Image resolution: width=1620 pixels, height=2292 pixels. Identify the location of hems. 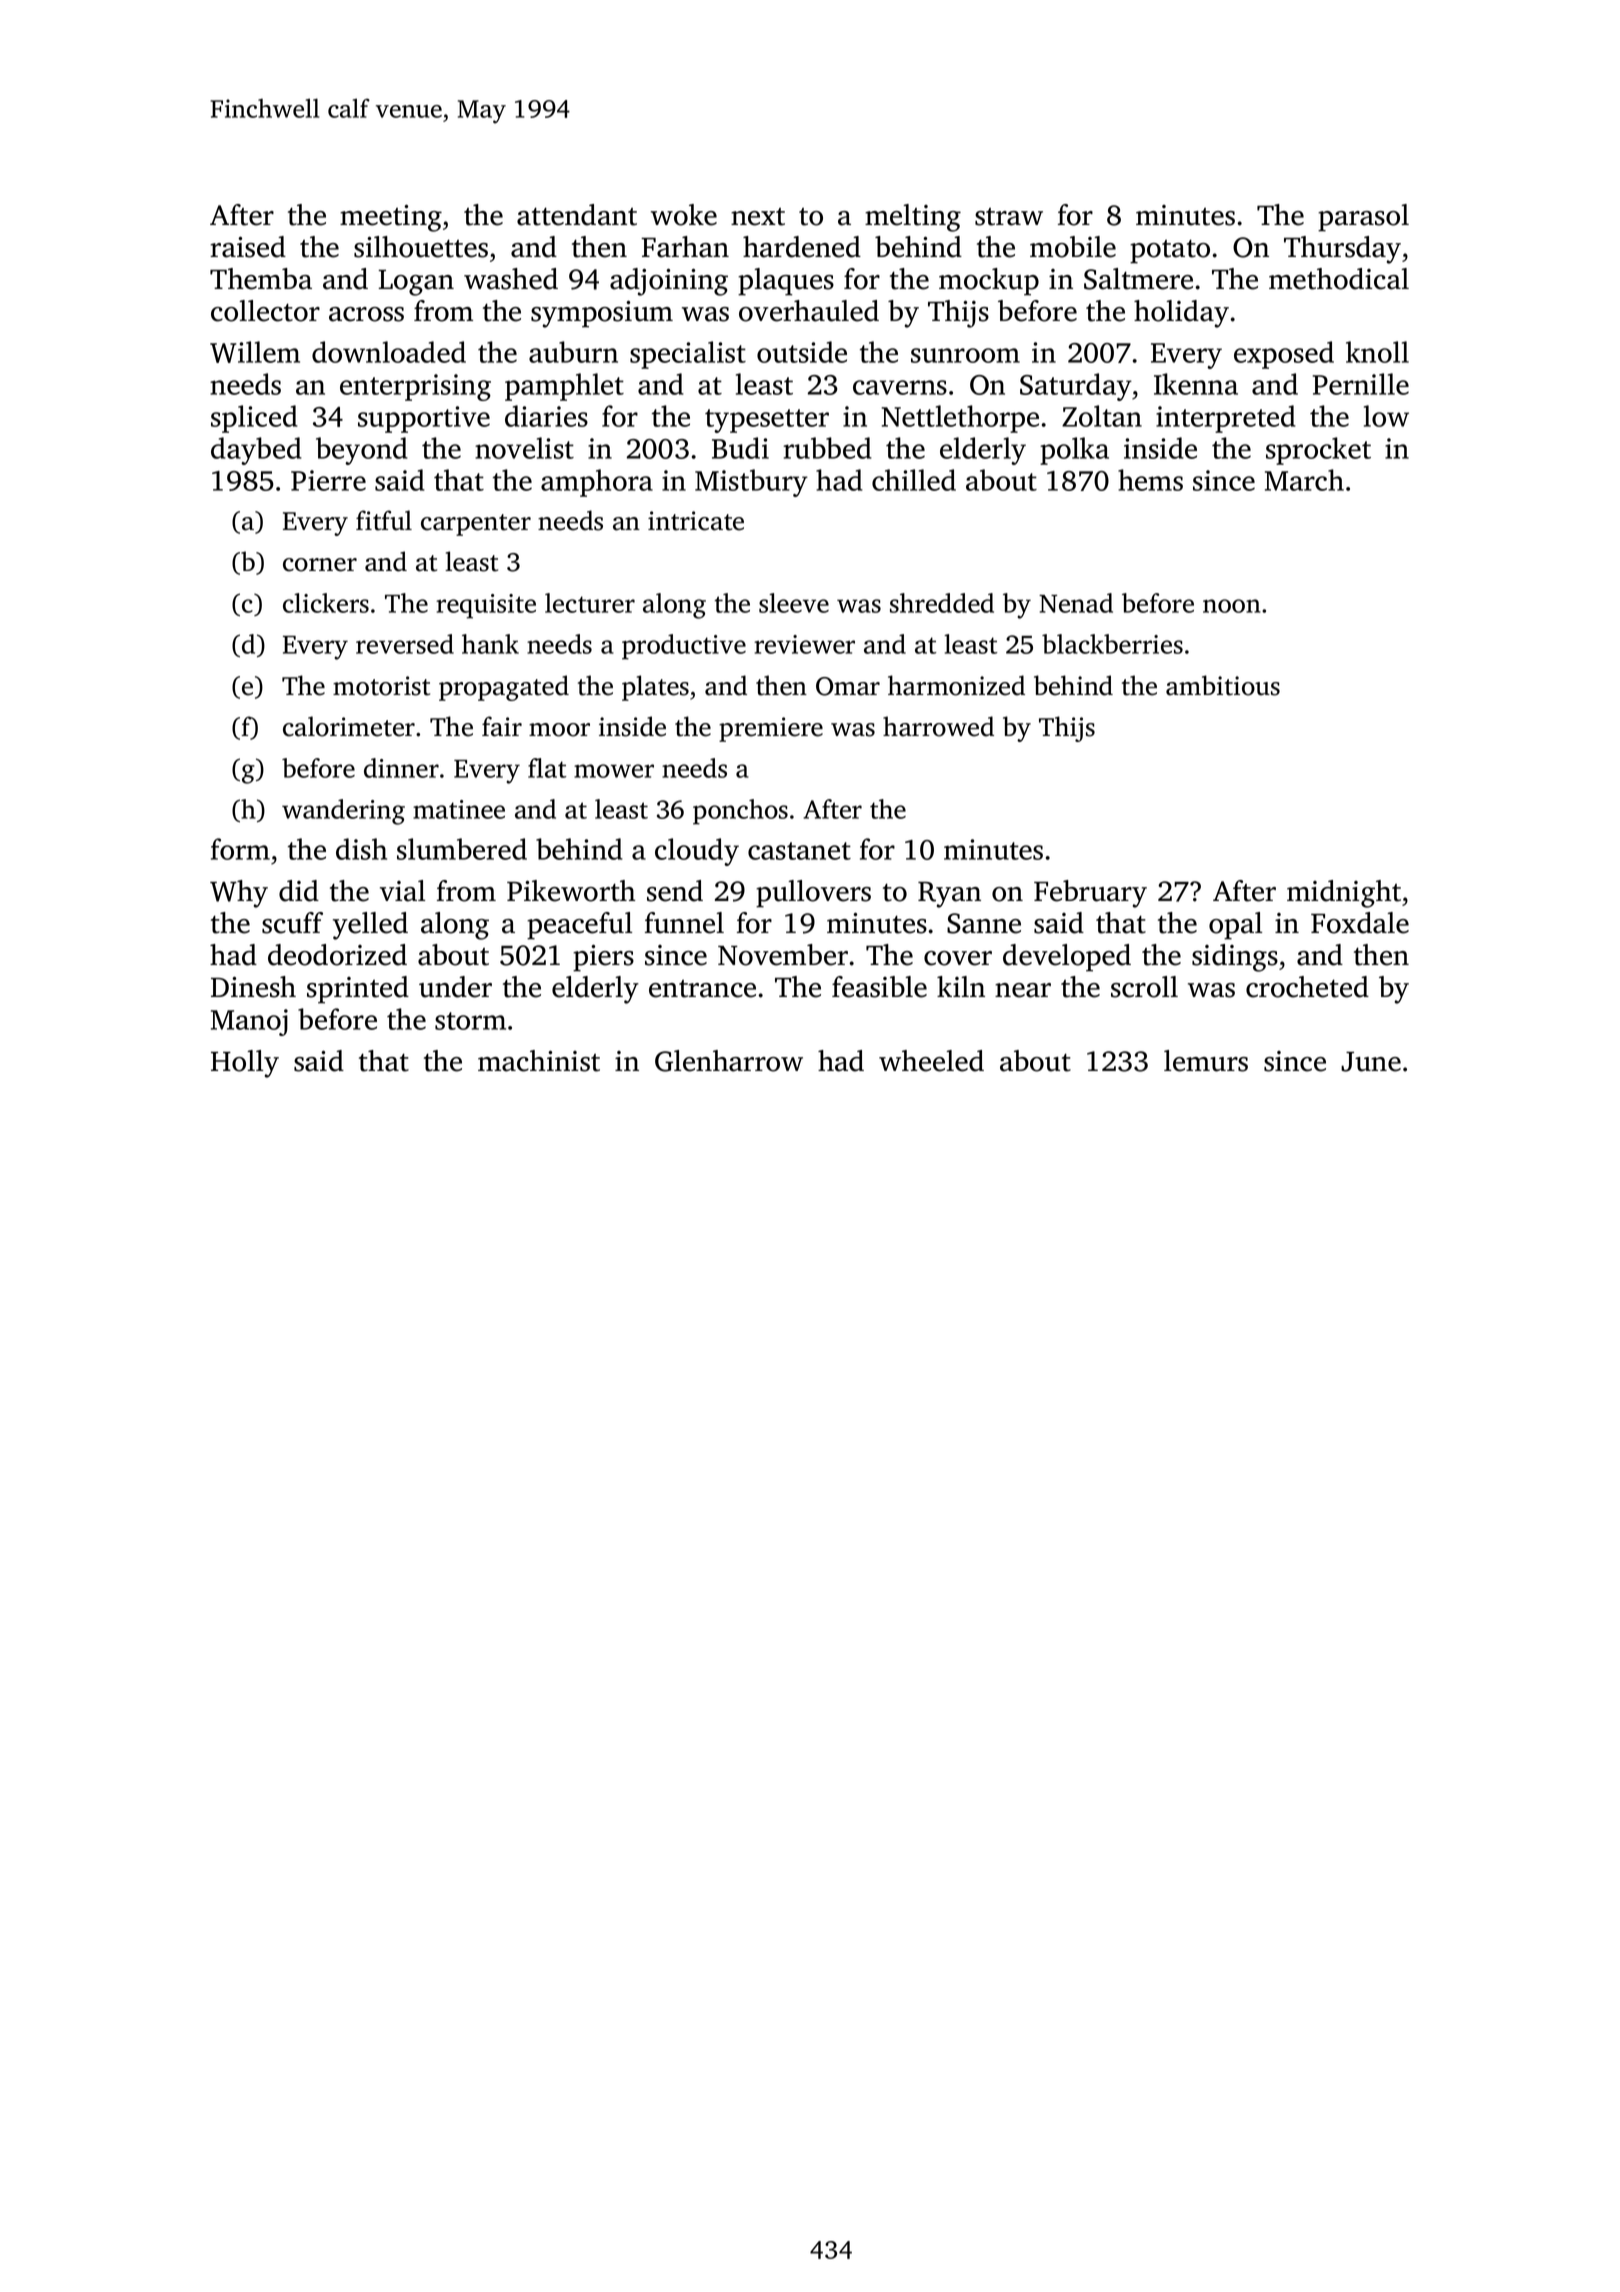
(1150, 480).
